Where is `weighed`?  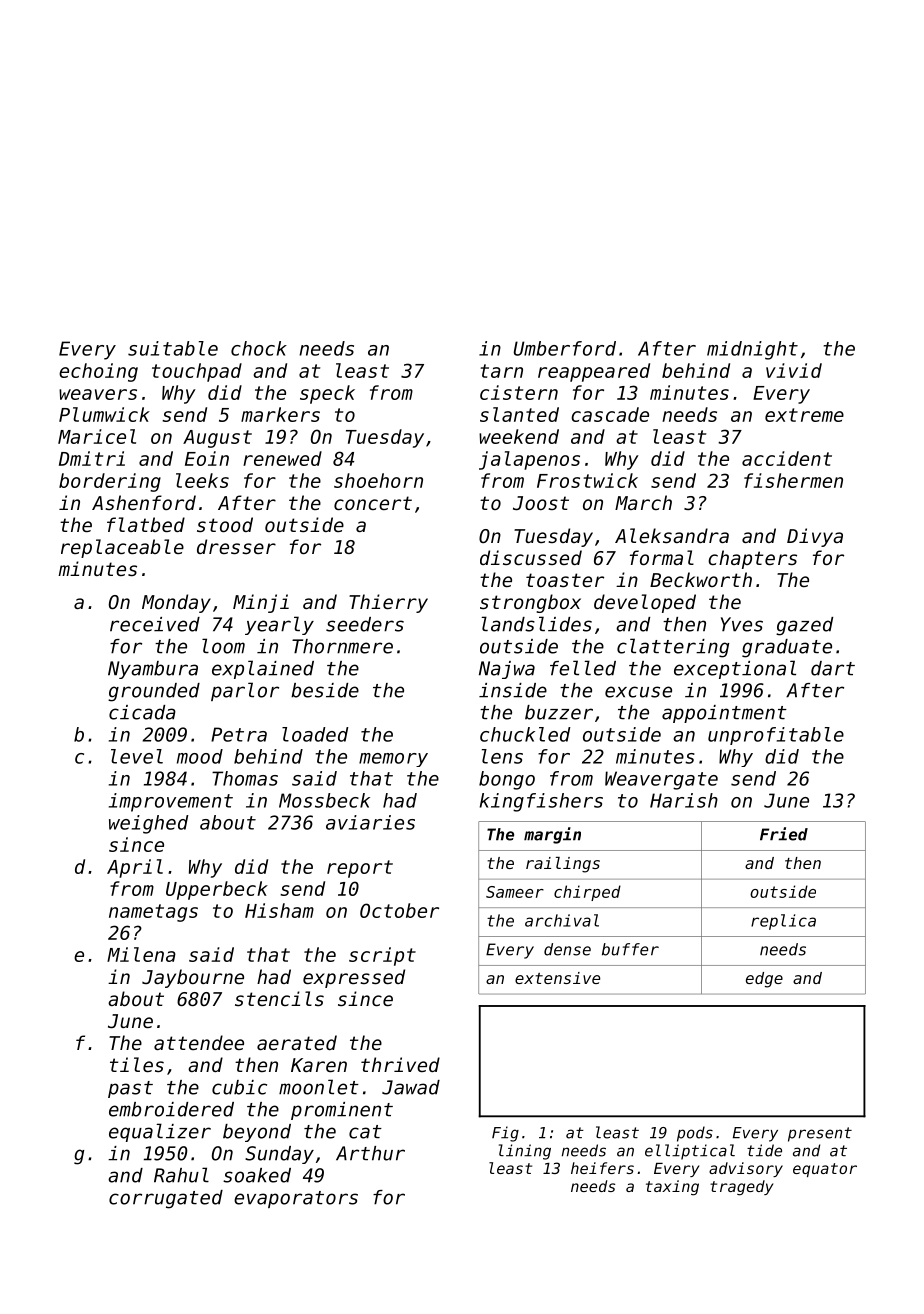
weighed is located at coordinates (149, 824).
